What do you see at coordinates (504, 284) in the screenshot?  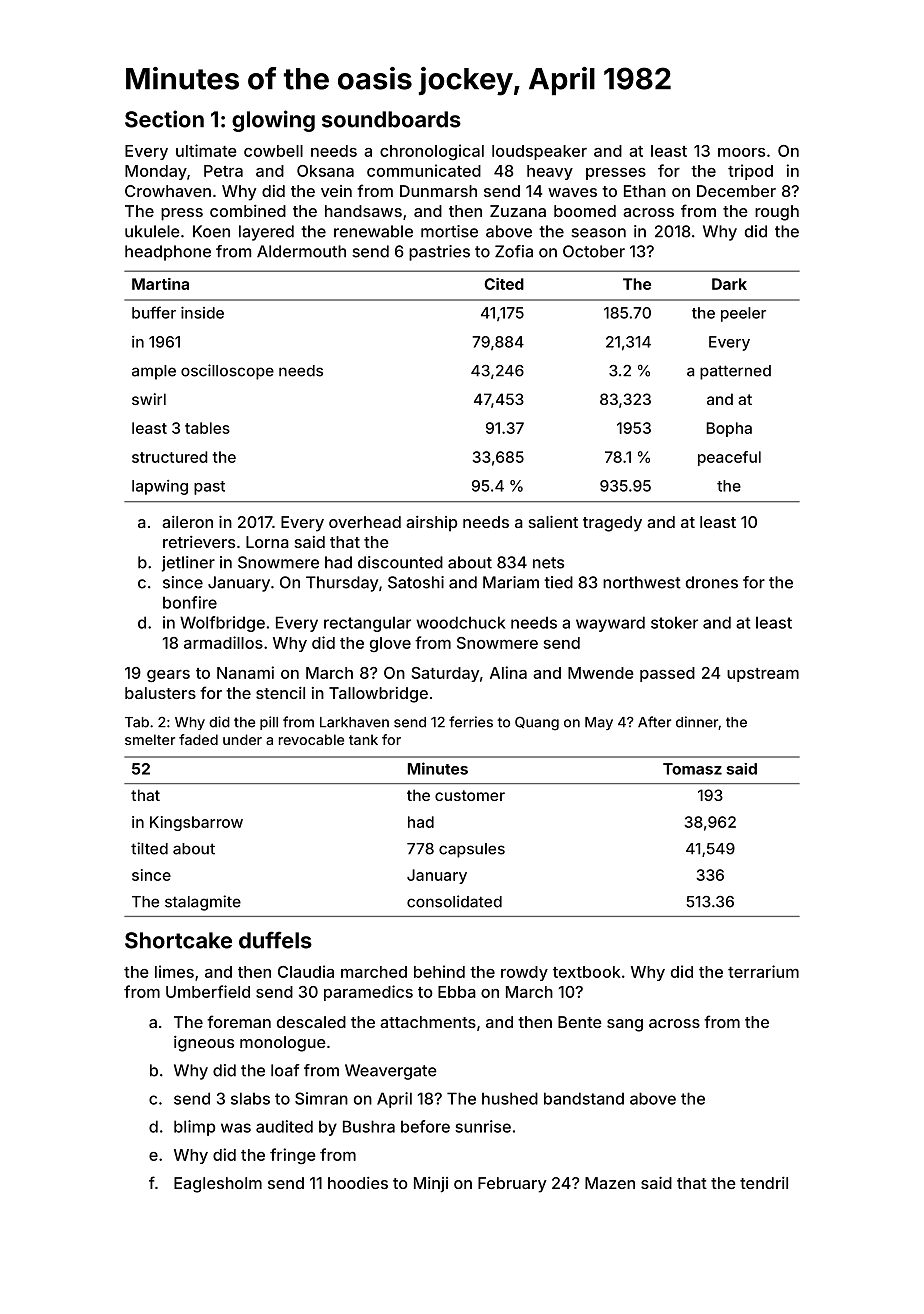 I see `Cited` at bounding box center [504, 284].
